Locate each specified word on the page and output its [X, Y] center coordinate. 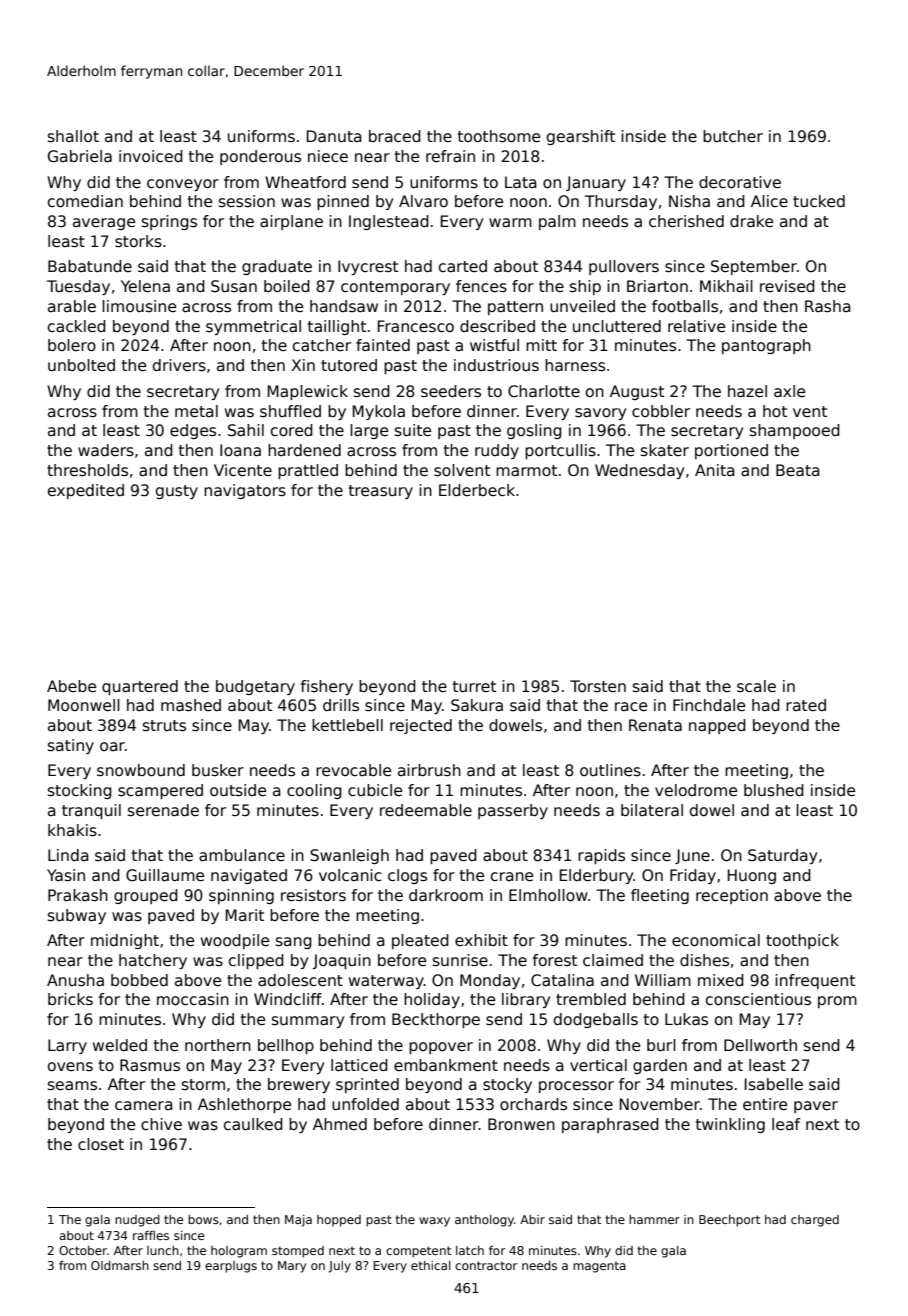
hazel [747, 391]
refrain [450, 156]
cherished [686, 221]
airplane [291, 222]
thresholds [87, 470]
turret [474, 686]
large [369, 431]
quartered [140, 687]
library [526, 1000]
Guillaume [165, 875]
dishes [704, 960]
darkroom [446, 895]
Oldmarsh [120, 1265]
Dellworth [760, 1045]
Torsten [598, 686]
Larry [67, 1046]
